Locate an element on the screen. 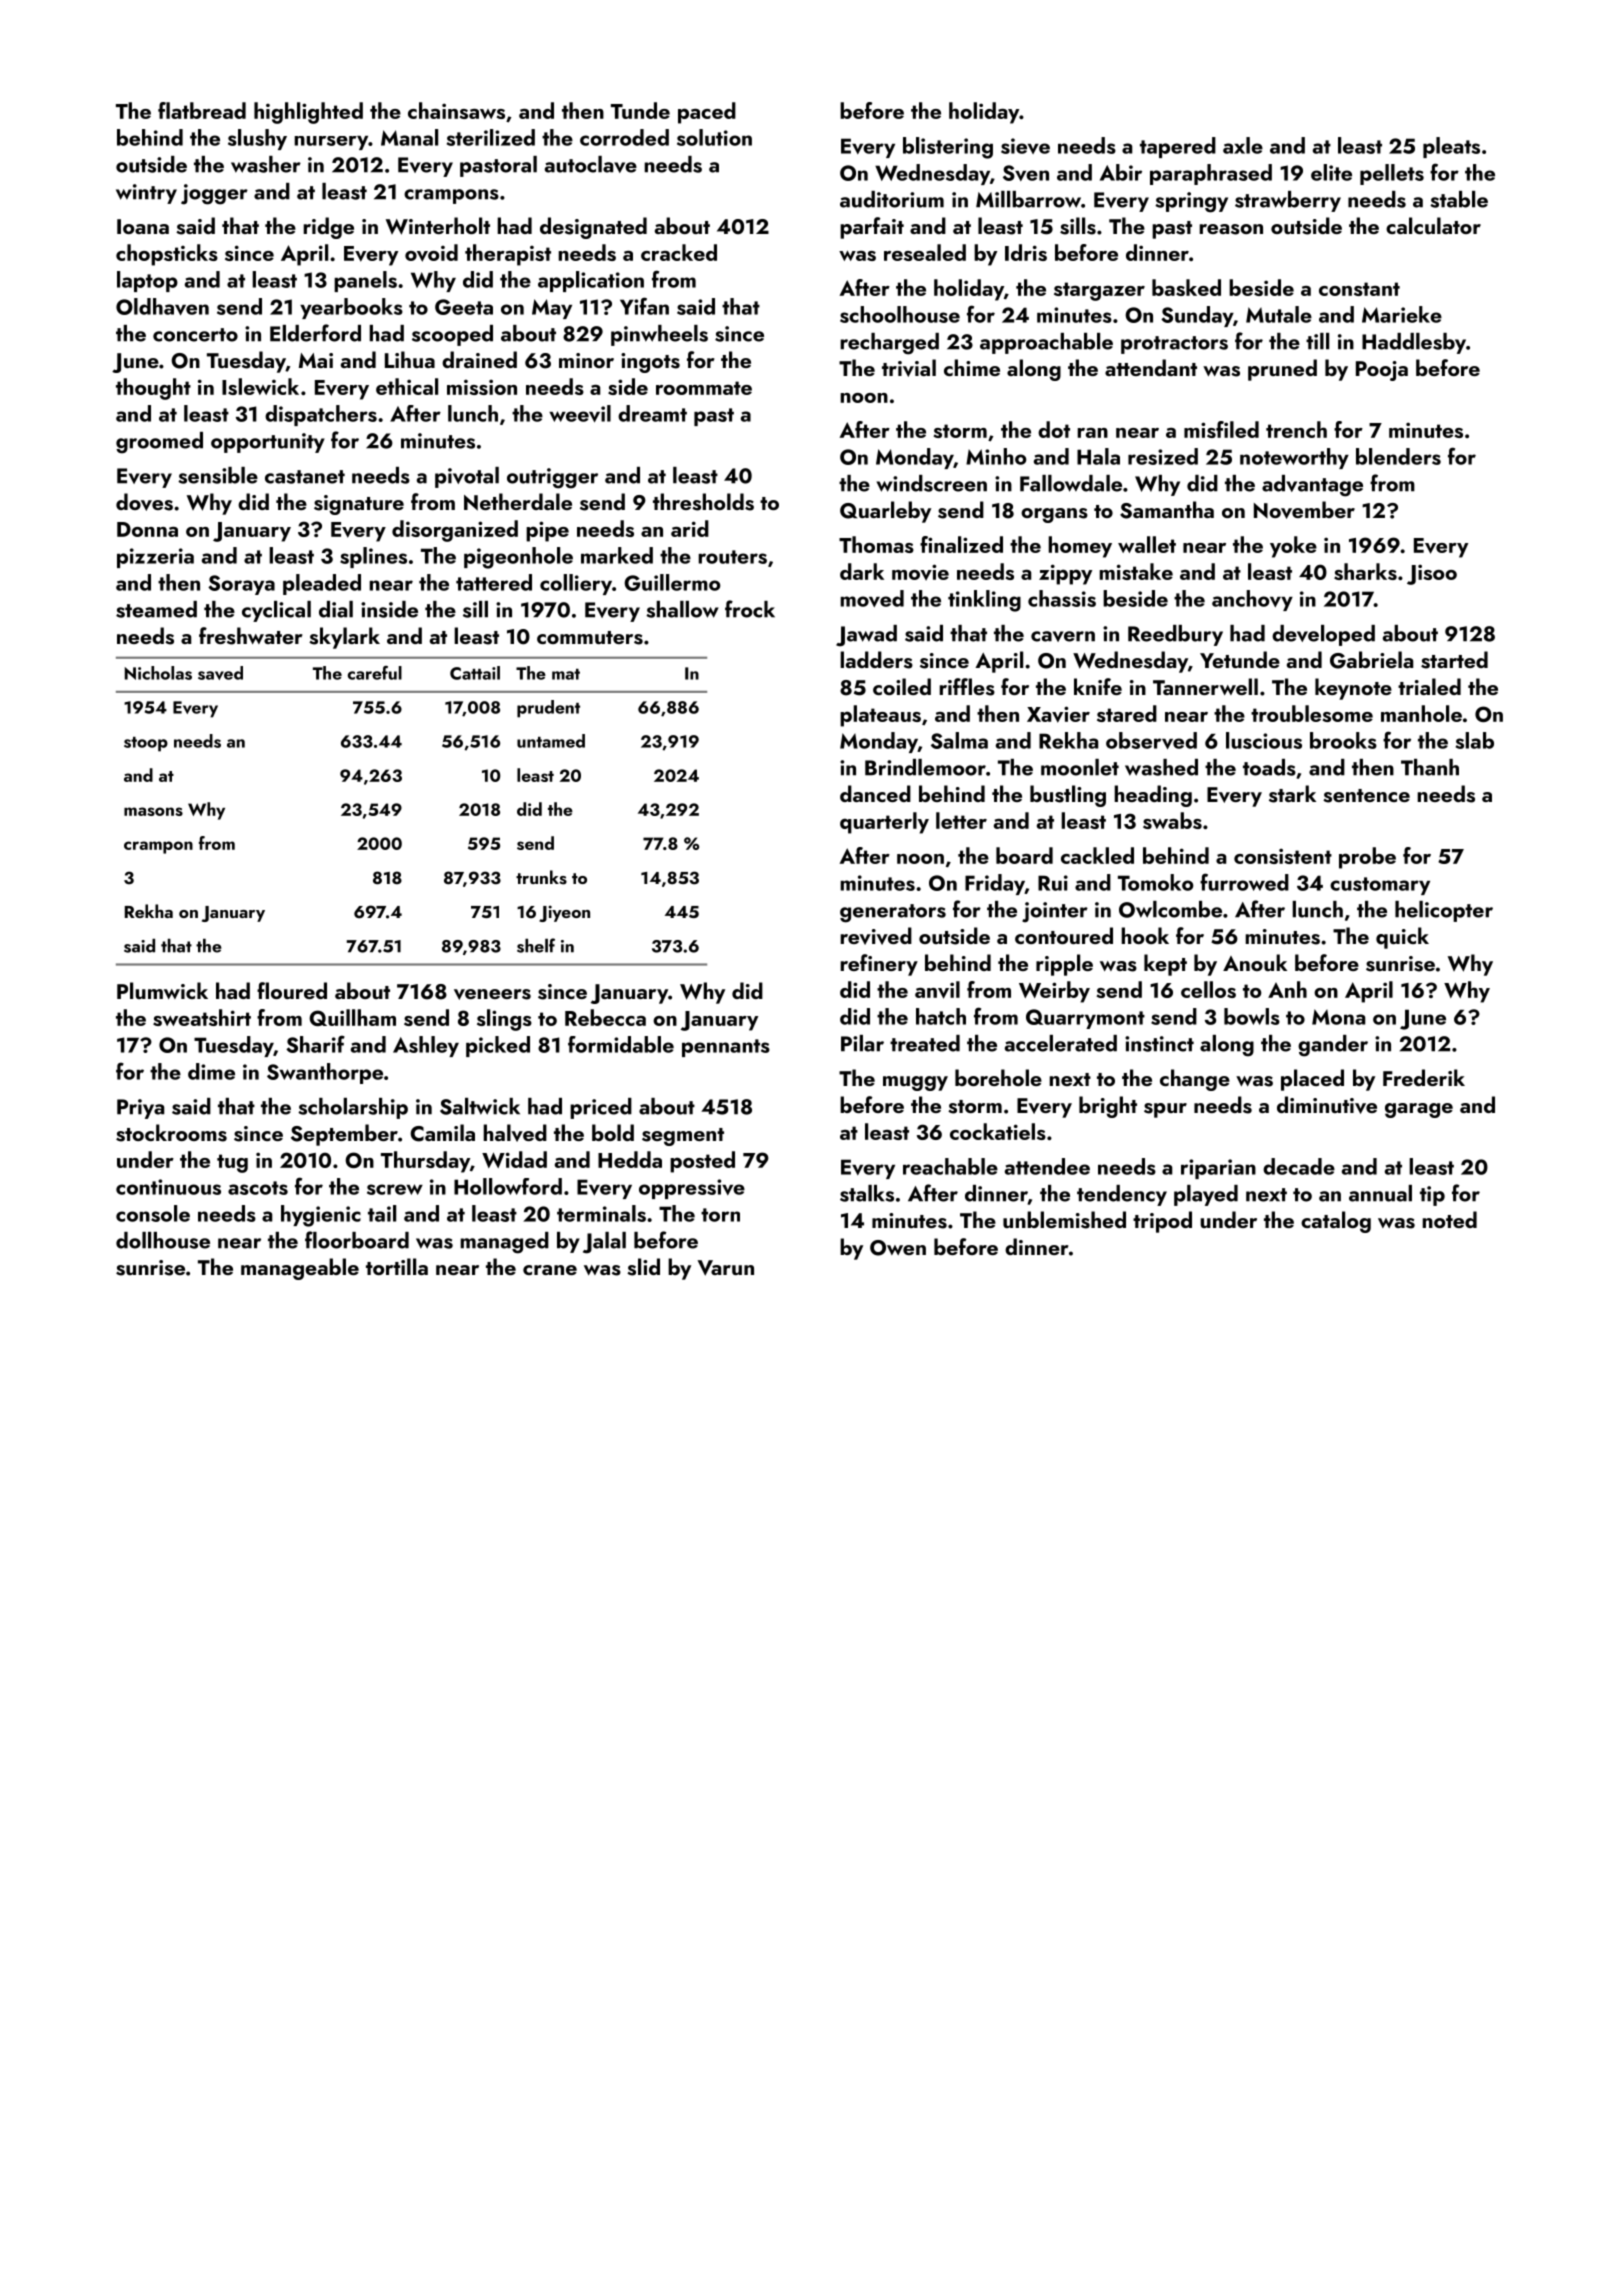  pleats is located at coordinates (1451, 147).
